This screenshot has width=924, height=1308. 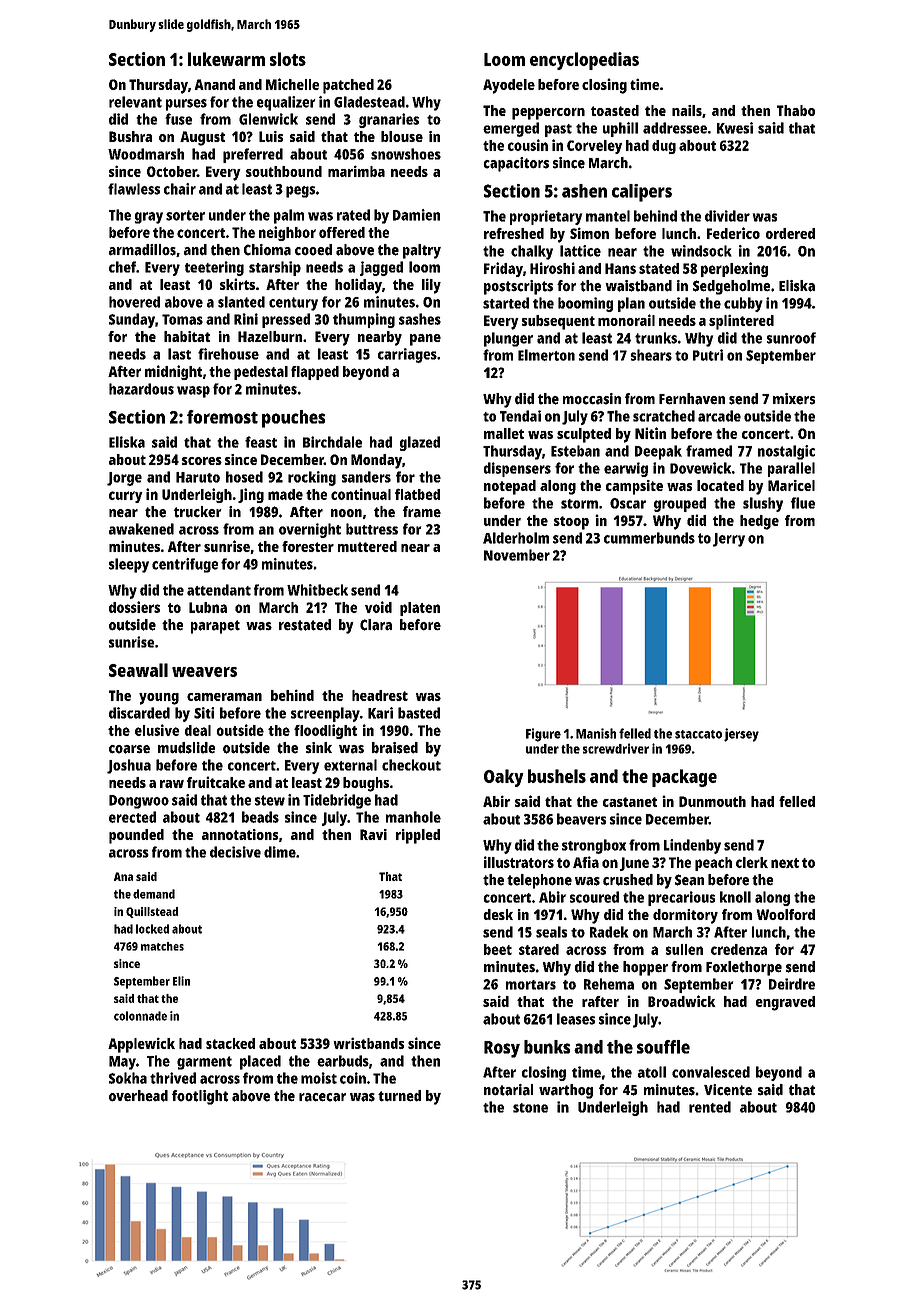 What do you see at coordinates (420, 319) in the screenshot?
I see `sashes` at bounding box center [420, 319].
